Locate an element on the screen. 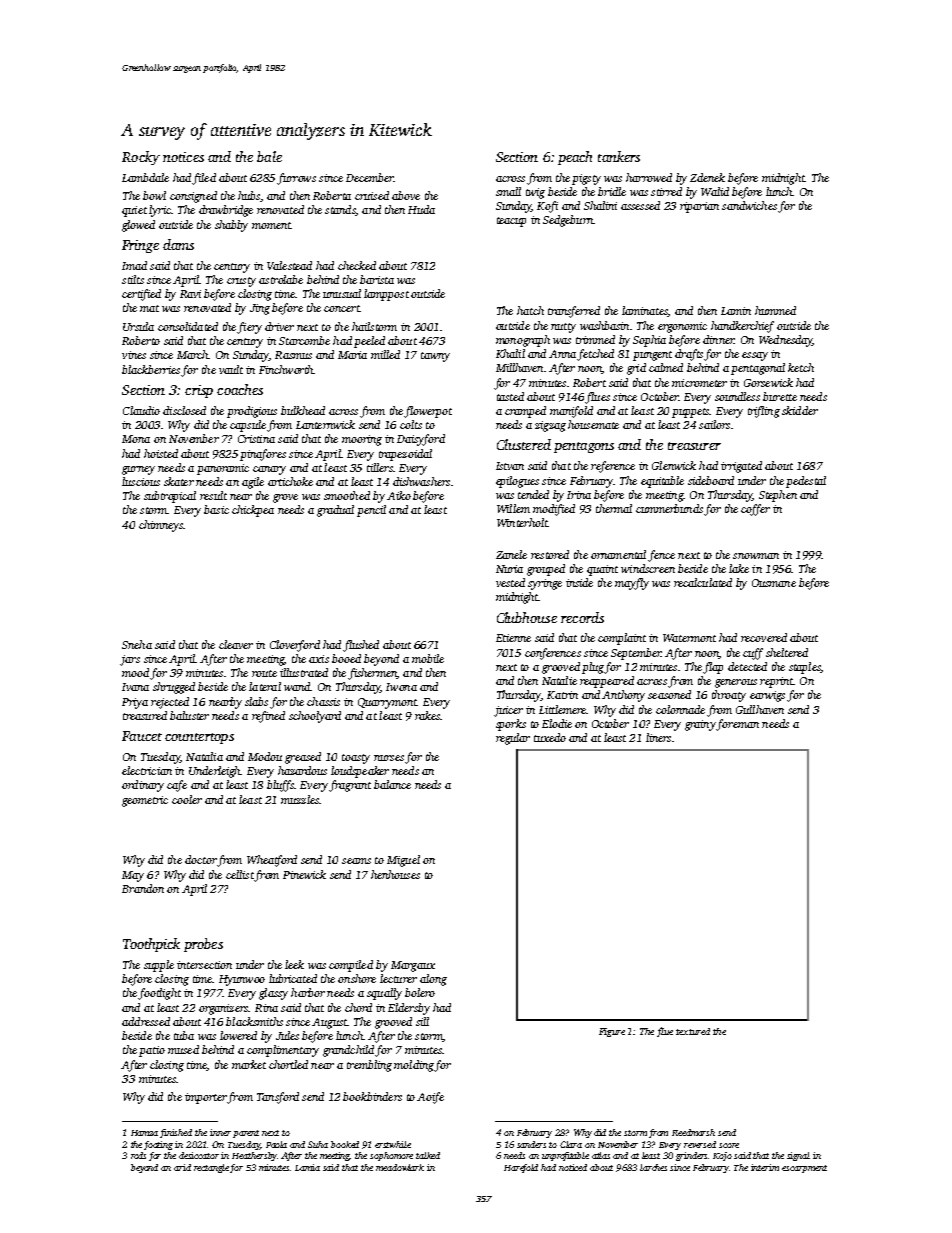  assessed is located at coordinates (640, 205).
